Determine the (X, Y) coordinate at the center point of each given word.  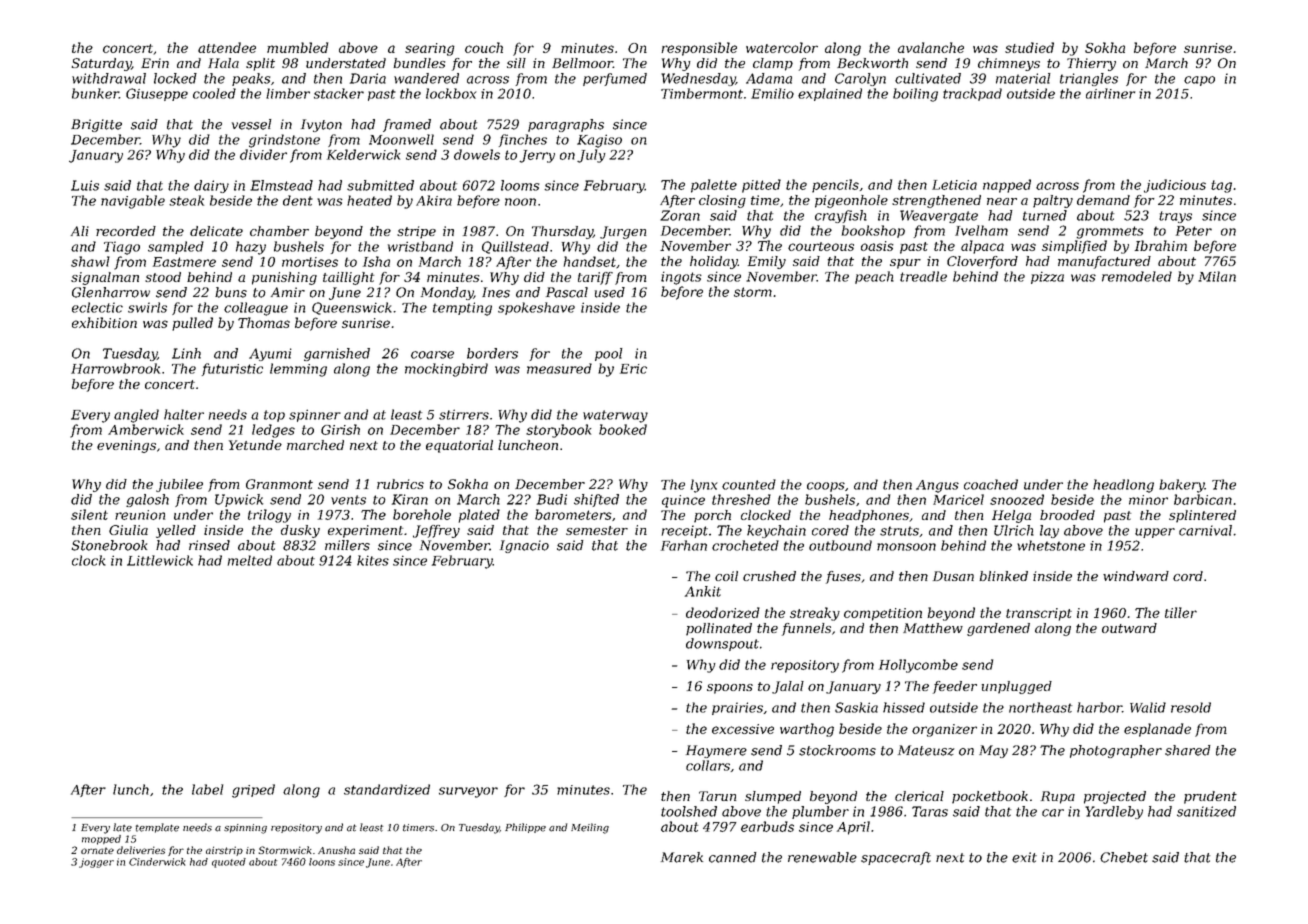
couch (484, 47)
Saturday (101, 64)
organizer (944, 730)
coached (991, 484)
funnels (806, 629)
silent (89, 514)
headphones (869, 516)
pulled (192, 324)
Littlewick (160, 560)
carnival (1205, 530)
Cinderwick (157, 862)
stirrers (464, 414)
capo (1199, 81)
